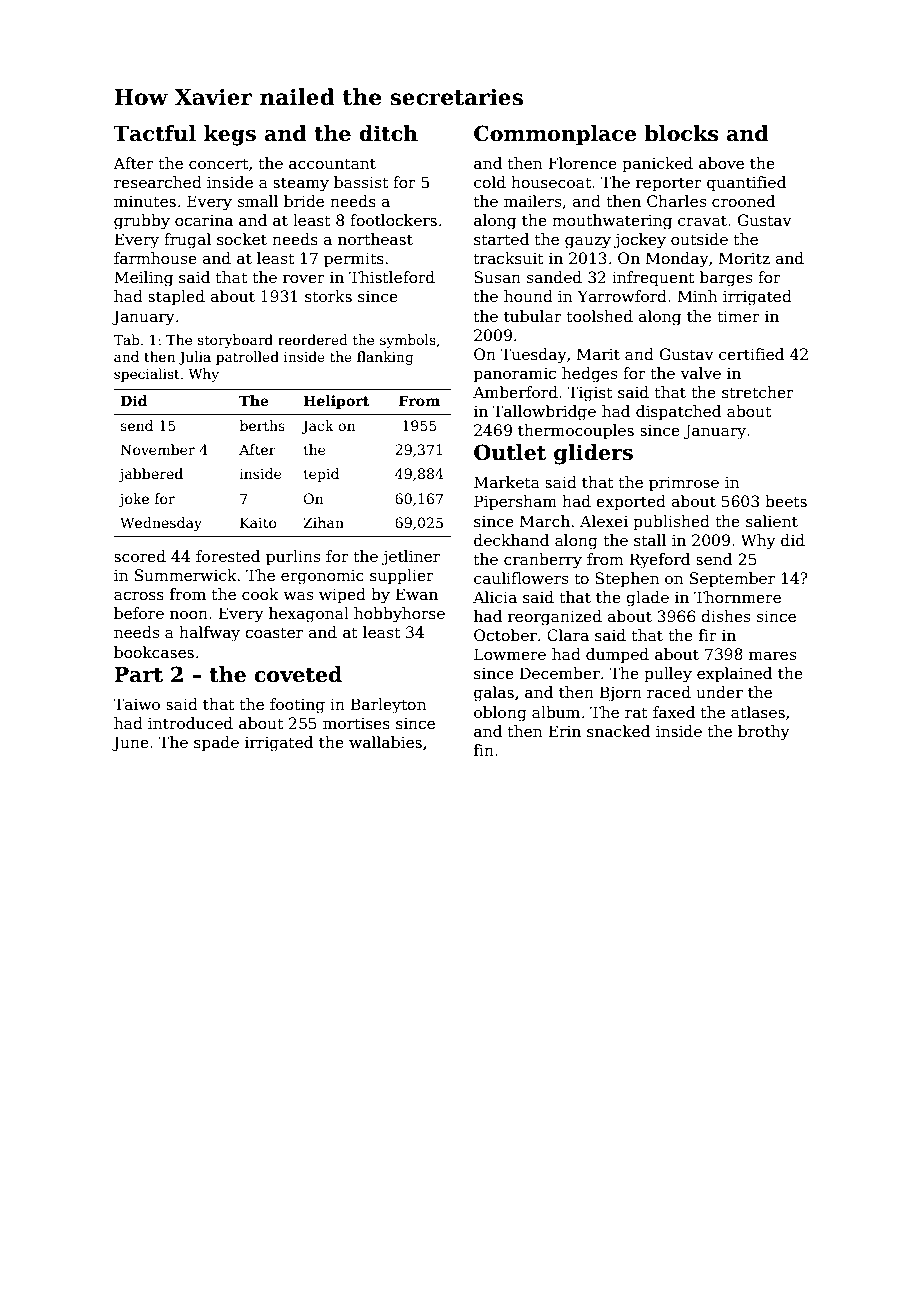 The height and width of the screenshot is (1308, 924). Describe the element at coordinates (593, 454) in the screenshot. I see `gliders` at that location.
